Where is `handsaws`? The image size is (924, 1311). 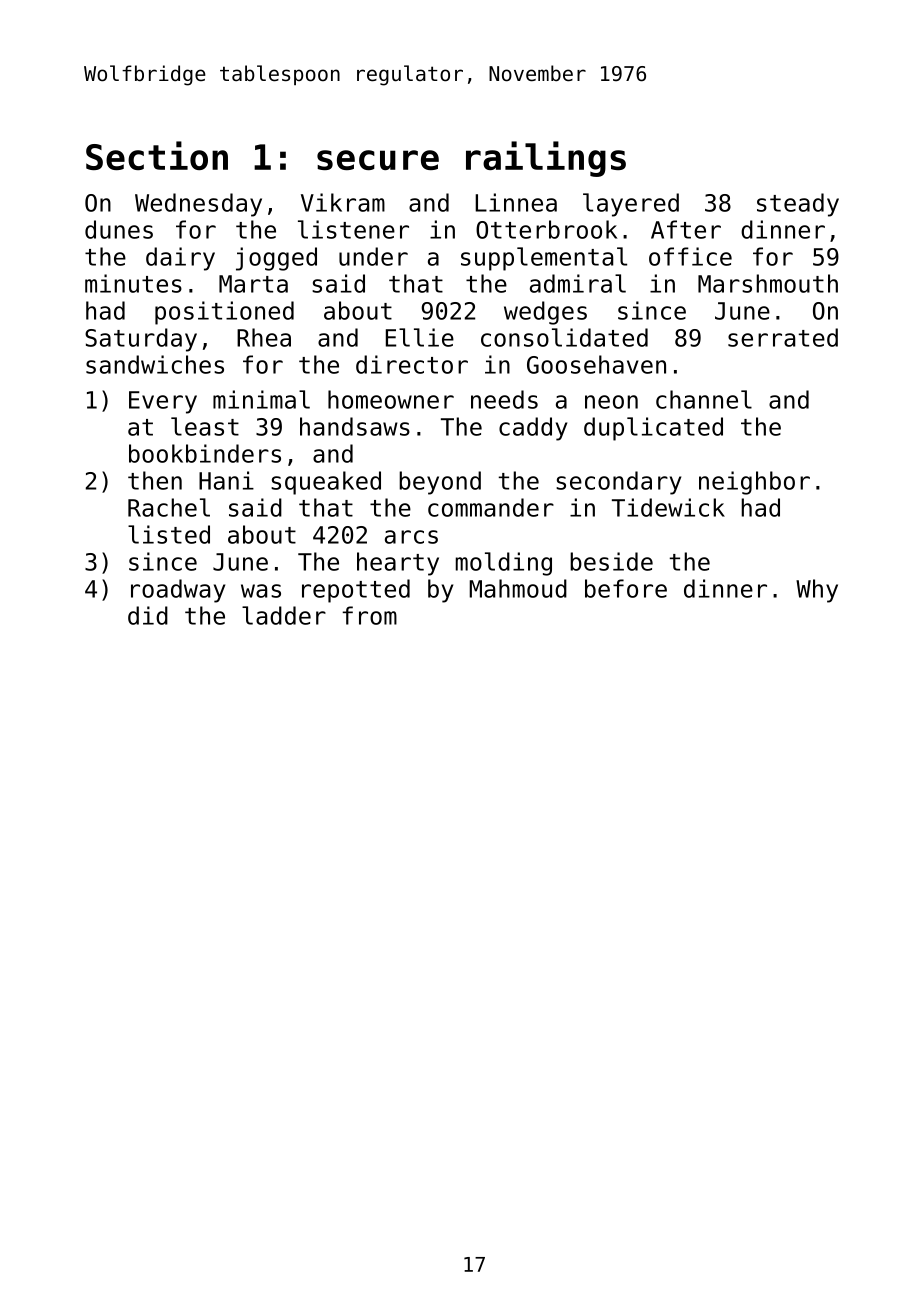
handsaws is located at coordinates (355, 426).
